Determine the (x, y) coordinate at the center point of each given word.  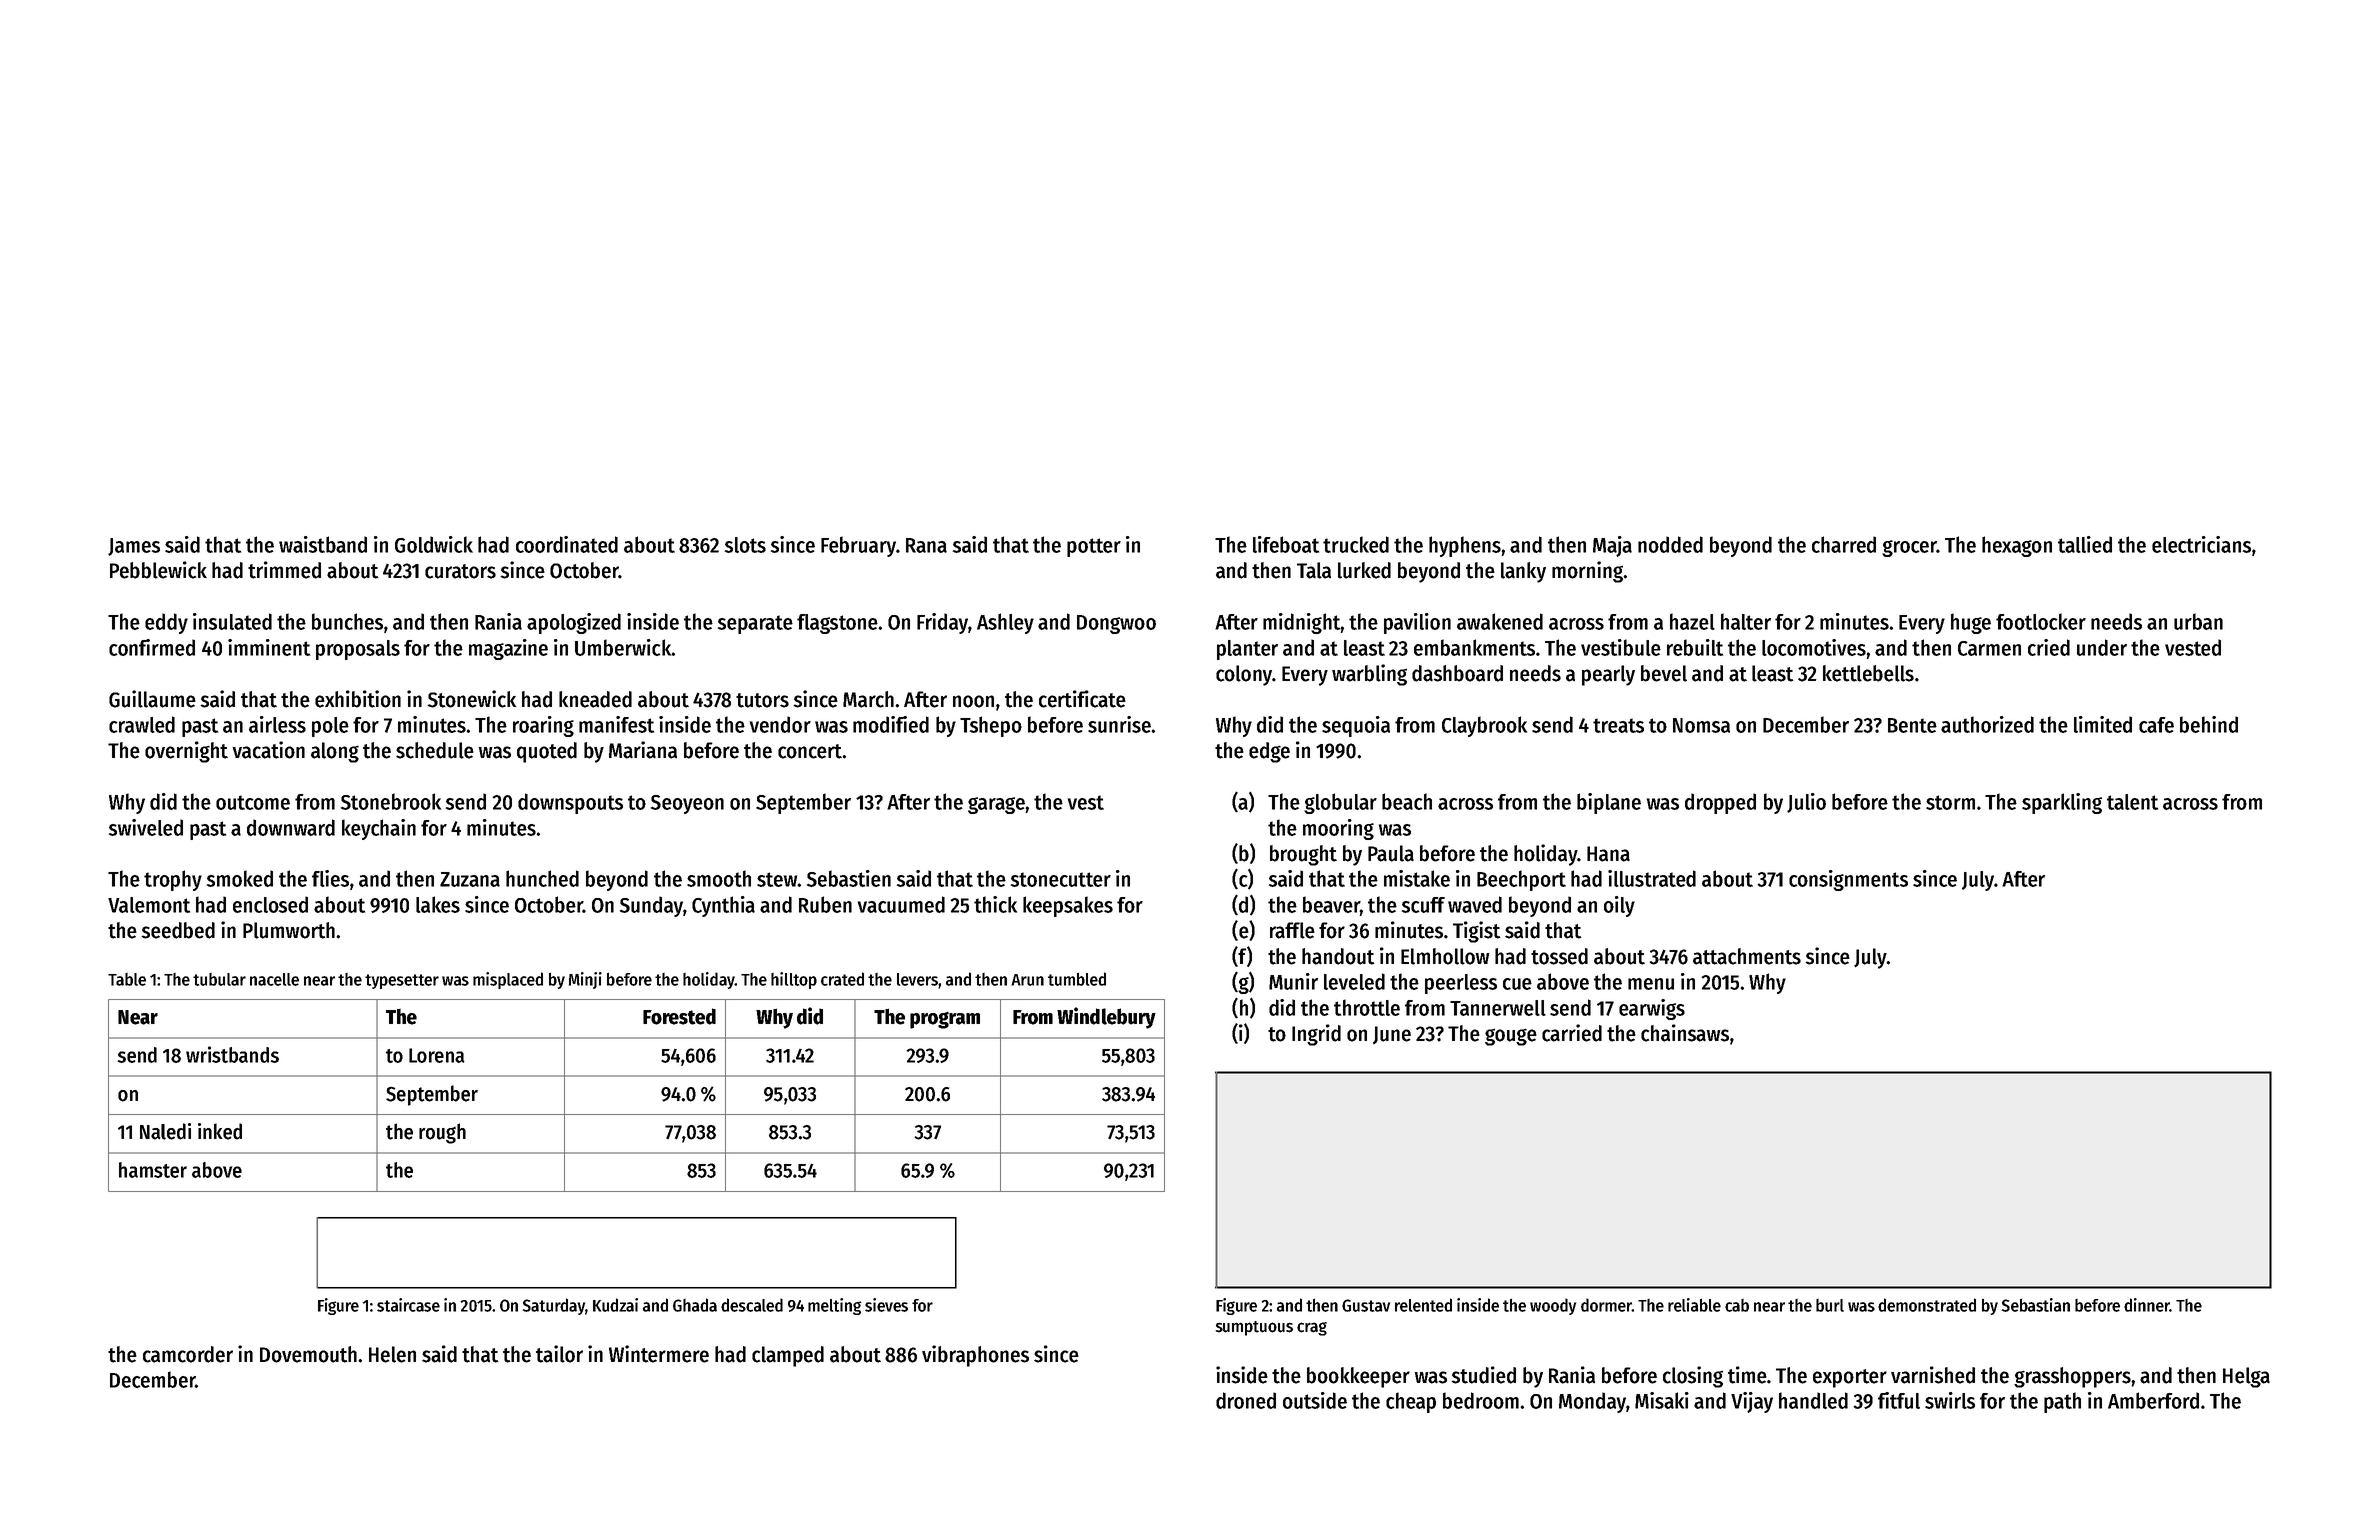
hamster (153, 1170)
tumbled (1077, 979)
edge (1269, 752)
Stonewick (472, 699)
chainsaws (1685, 1033)
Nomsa (1701, 725)
